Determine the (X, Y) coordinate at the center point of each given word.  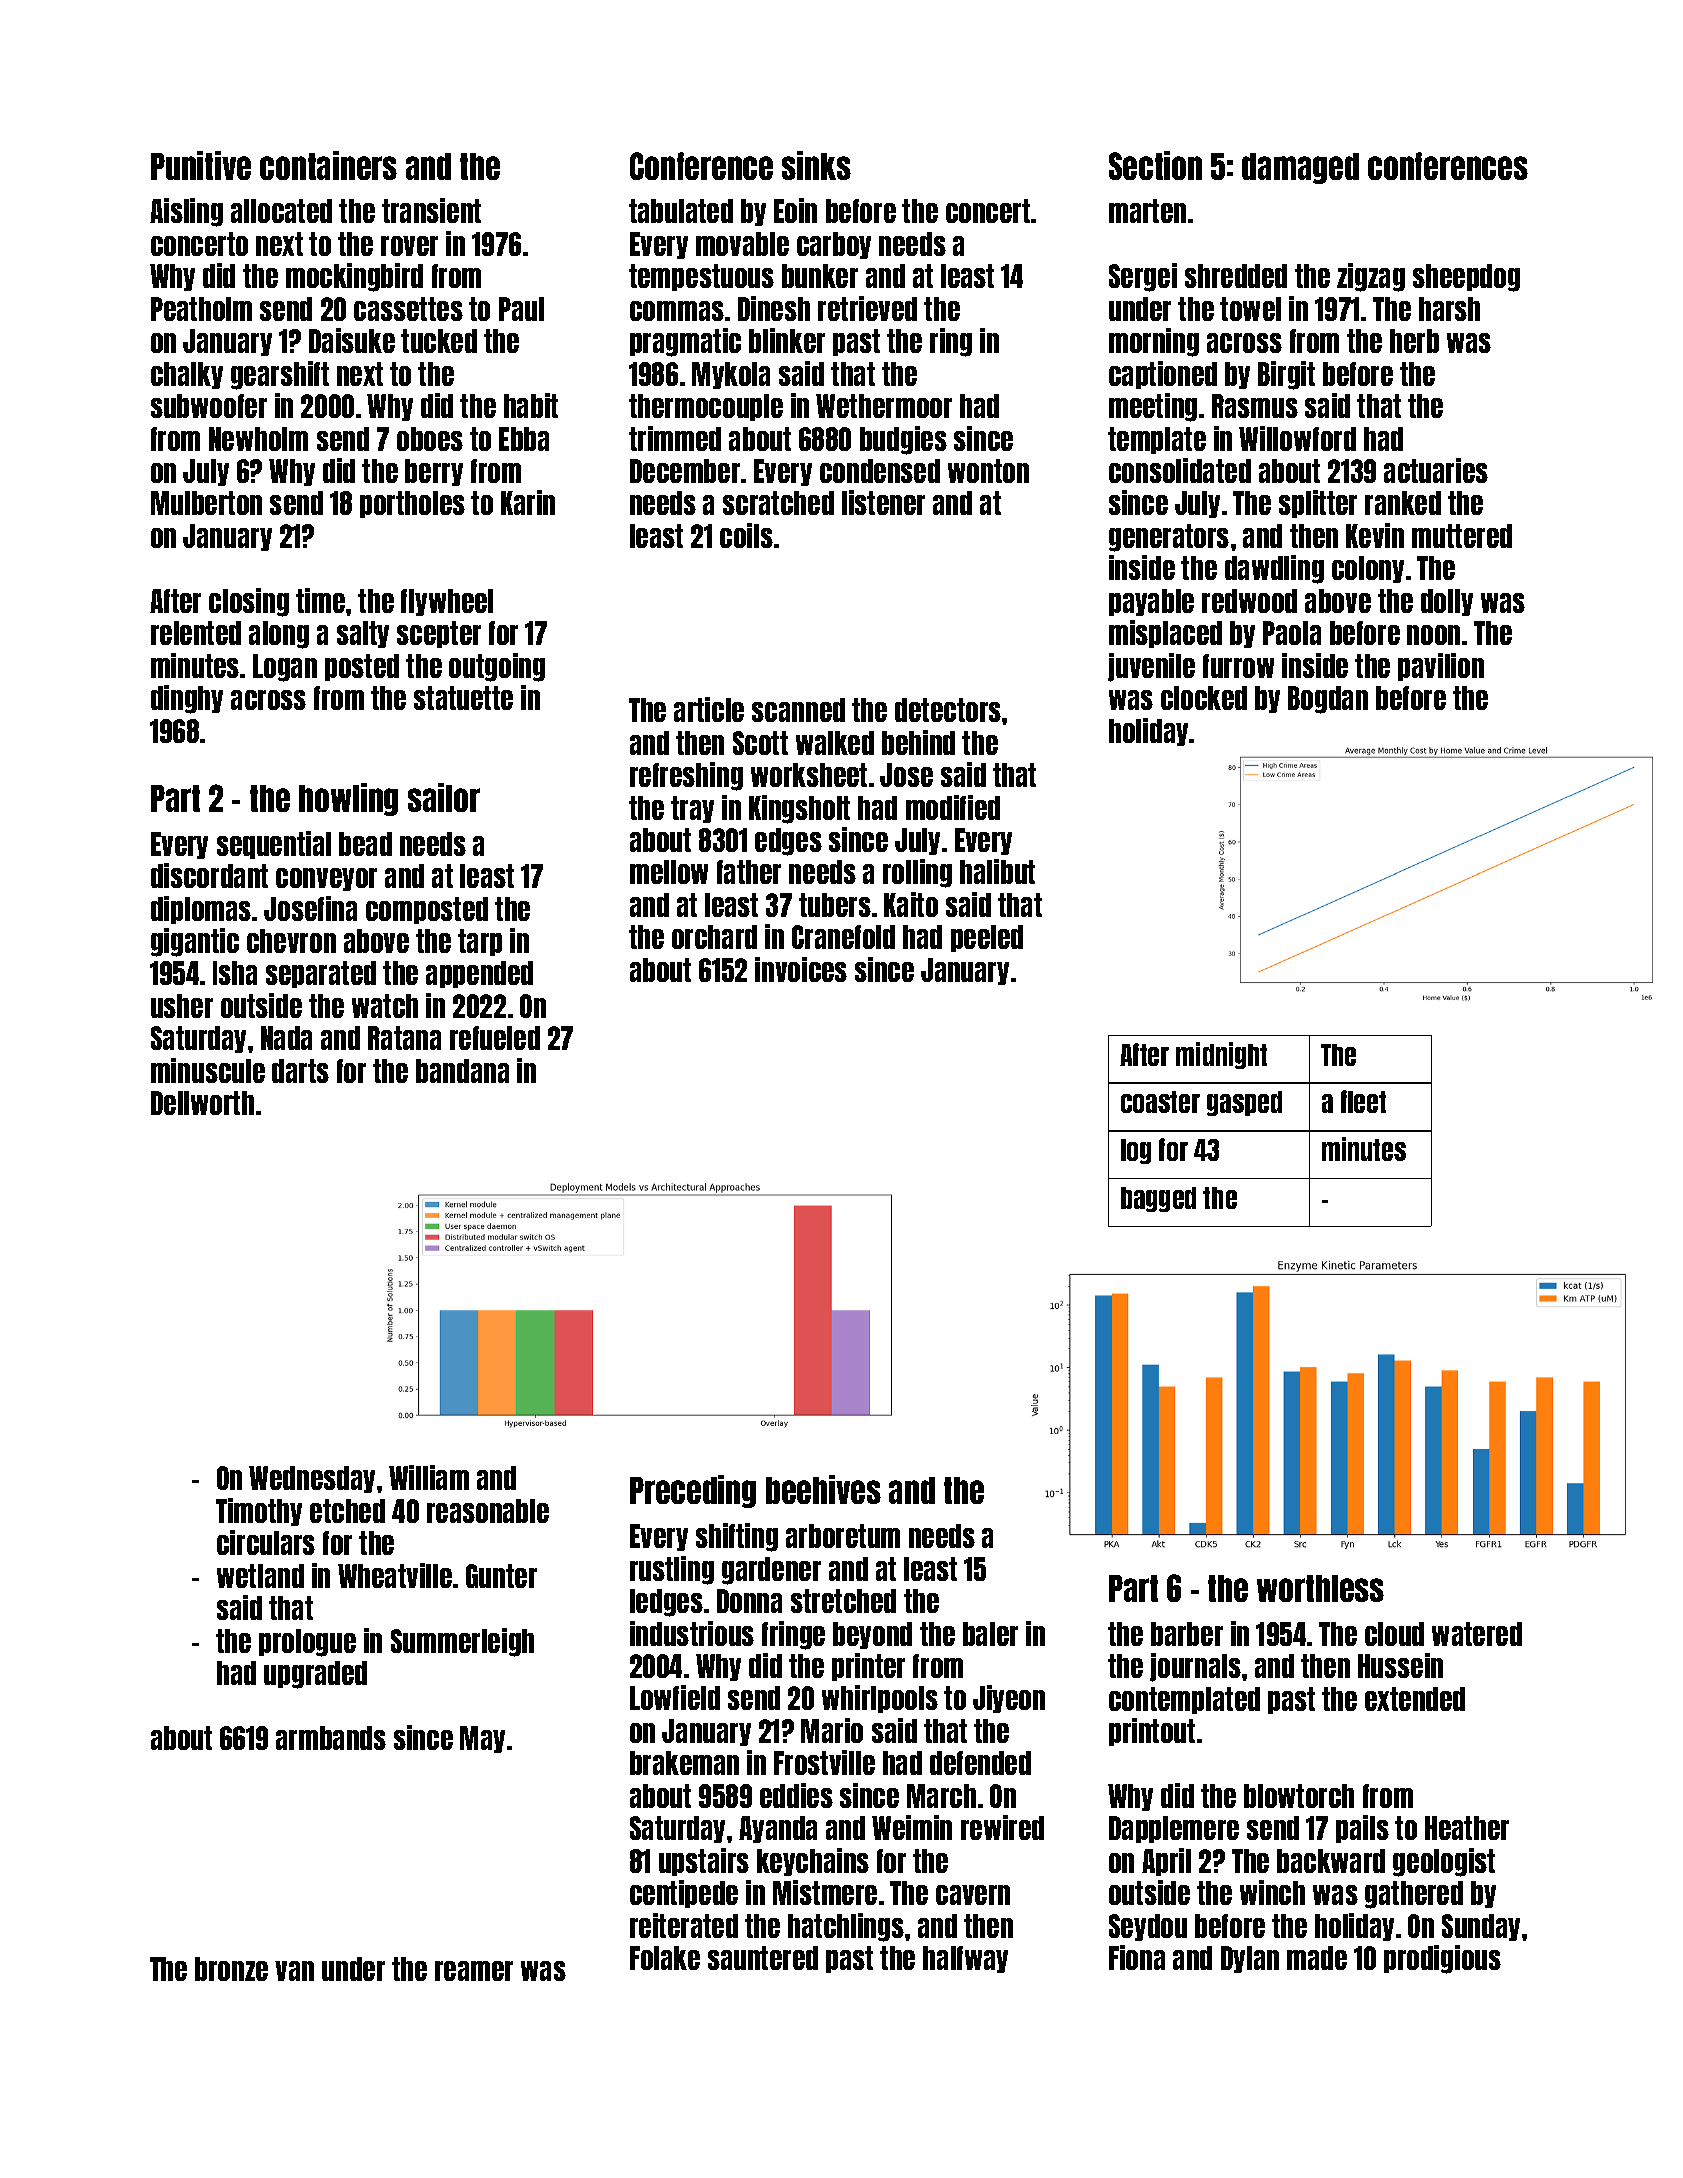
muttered (1462, 536)
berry (434, 472)
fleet (1363, 1101)
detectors (948, 710)
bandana (462, 1071)
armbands (331, 1738)
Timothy (259, 1512)
